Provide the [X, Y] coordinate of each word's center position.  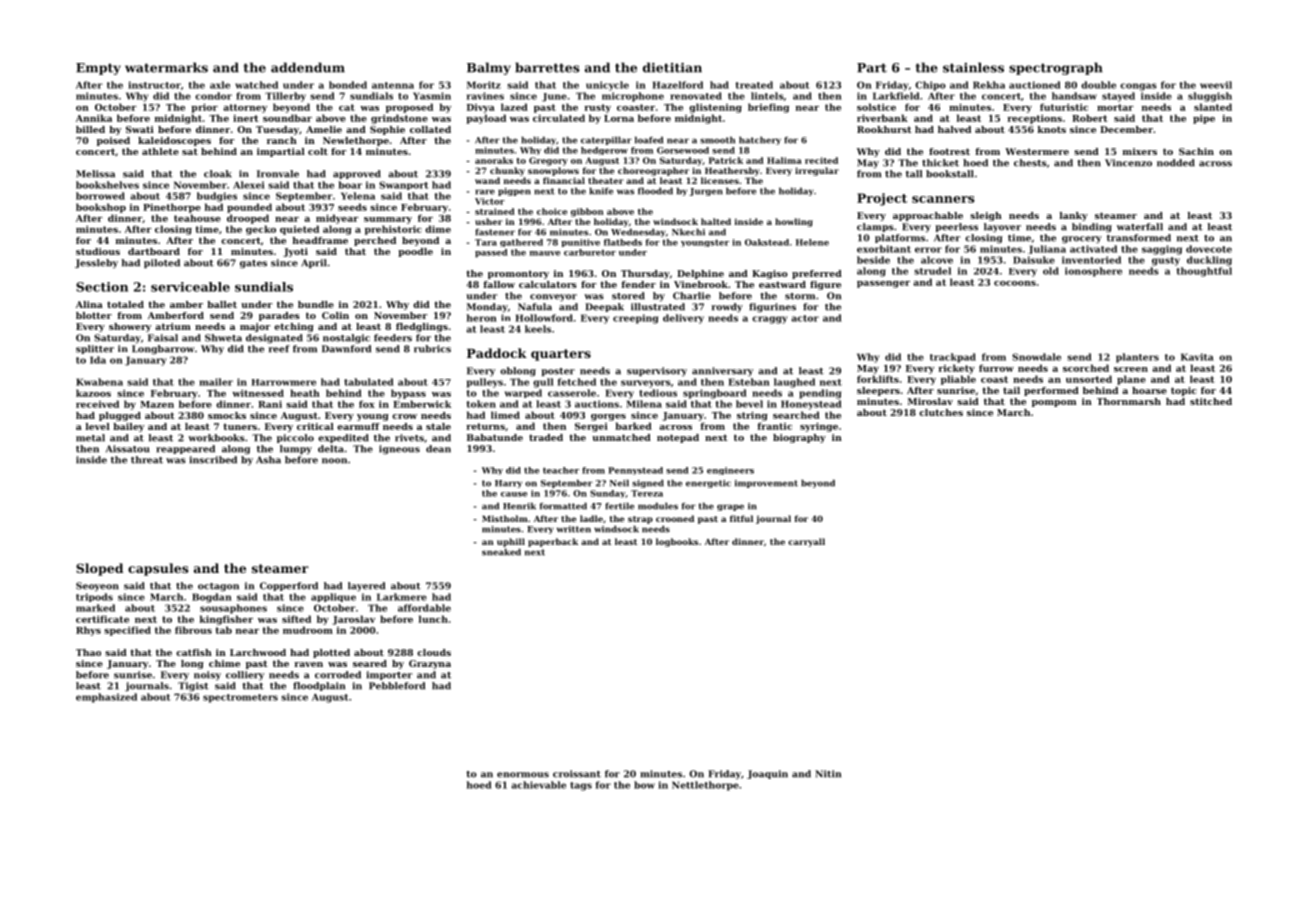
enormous [523, 775]
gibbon [587, 212]
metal [90, 438]
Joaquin [767, 774]
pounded [249, 208]
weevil [1216, 85]
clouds [434, 652]
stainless [973, 67]
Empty [98, 69]
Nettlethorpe [705, 786]
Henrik [519, 506]
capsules [158, 569]
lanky [1074, 216]
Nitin [828, 774]
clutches [941, 412]
